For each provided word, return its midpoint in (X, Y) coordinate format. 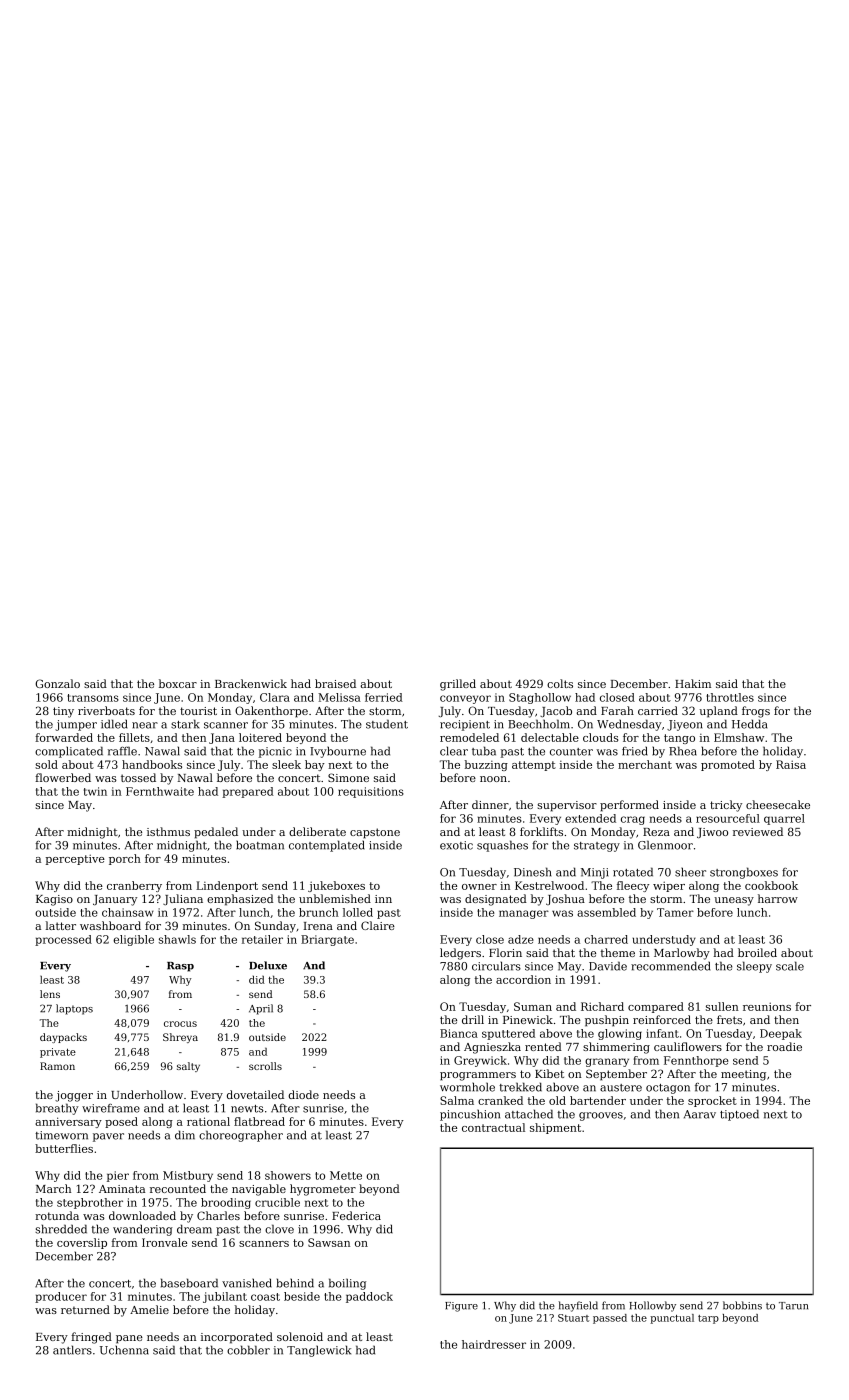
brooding (226, 1203)
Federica (356, 1215)
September (616, 1075)
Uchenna (124, 1350)
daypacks (63, 1038)
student (387, 724)
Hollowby (652, 1306)
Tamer (675, 912)
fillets (134, 737)
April (261, 1009)
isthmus (168, 831)
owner (479, 887)
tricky (726, 806)
